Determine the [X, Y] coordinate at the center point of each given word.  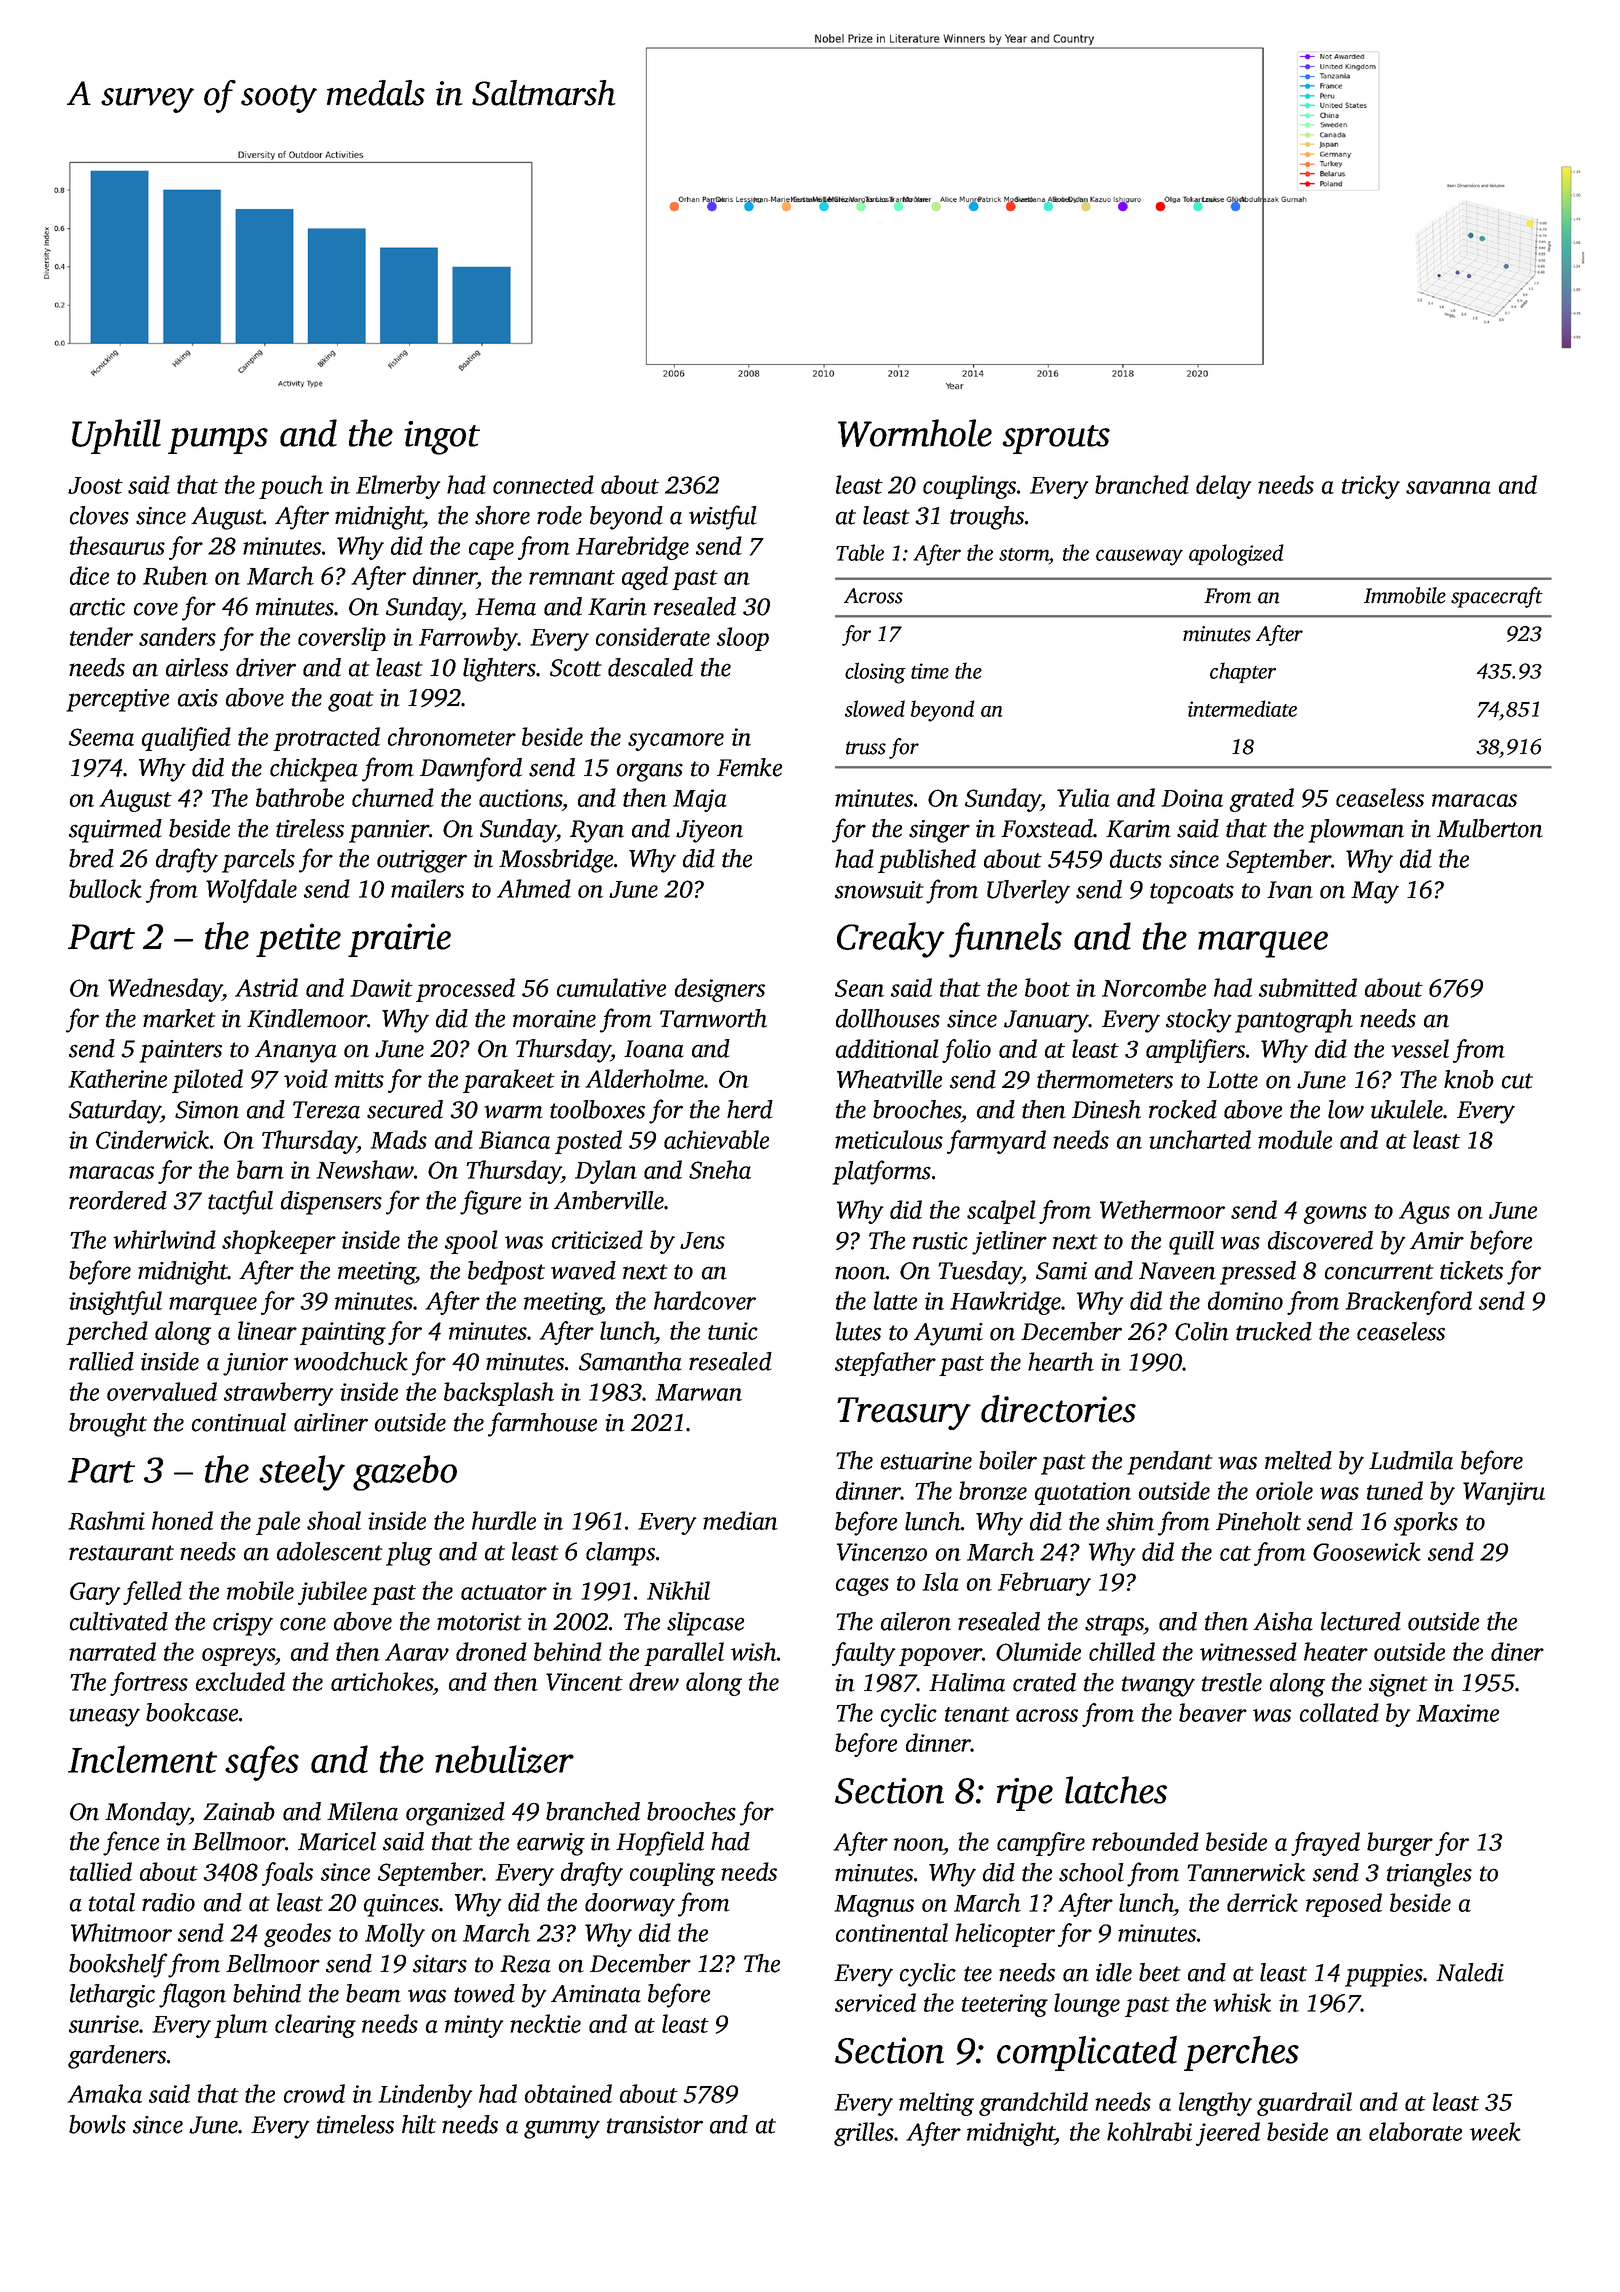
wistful [723, 517]
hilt [419, 2124]
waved [583, 1270]
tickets [1471, 1270]
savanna [1448, 487]
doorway [630, 1905]
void [306, 1078]
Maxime [1457, 1713]
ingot [442, 438]
